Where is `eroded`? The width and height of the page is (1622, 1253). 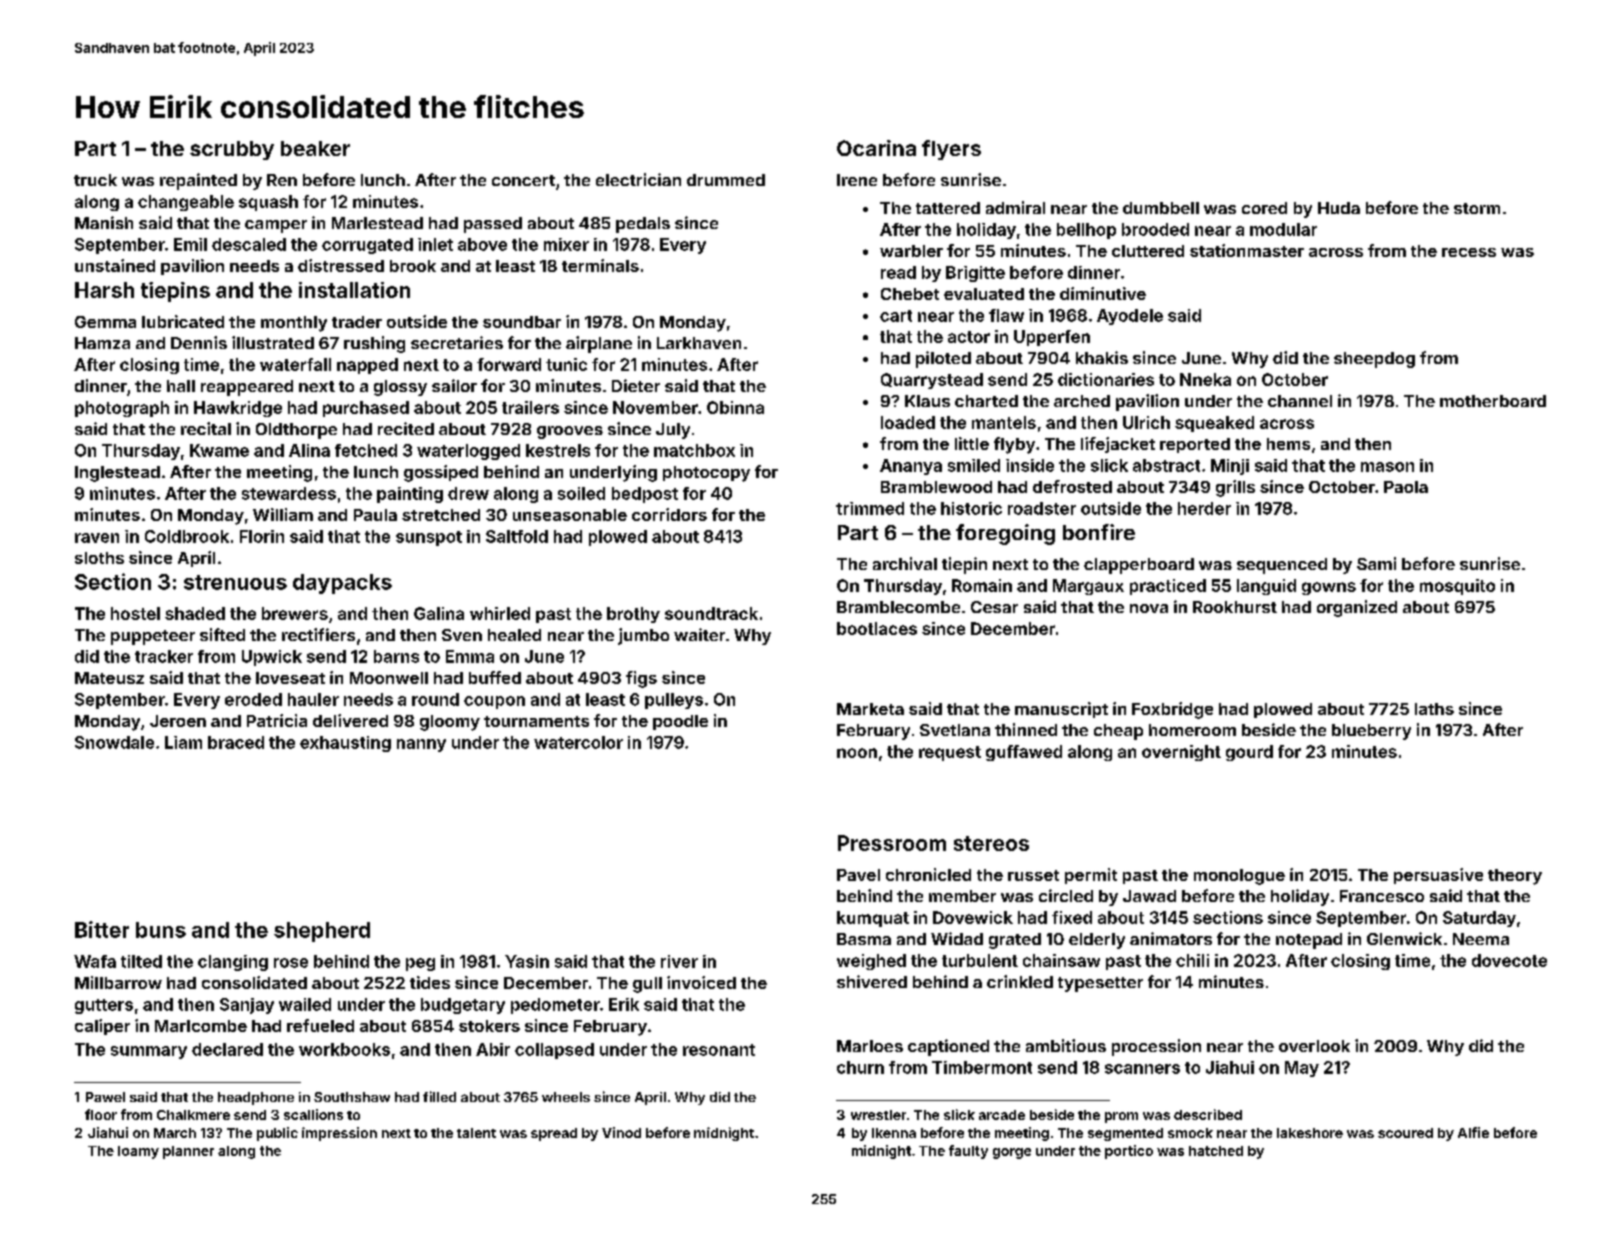 eroded is located at coordinates (253, 699).
